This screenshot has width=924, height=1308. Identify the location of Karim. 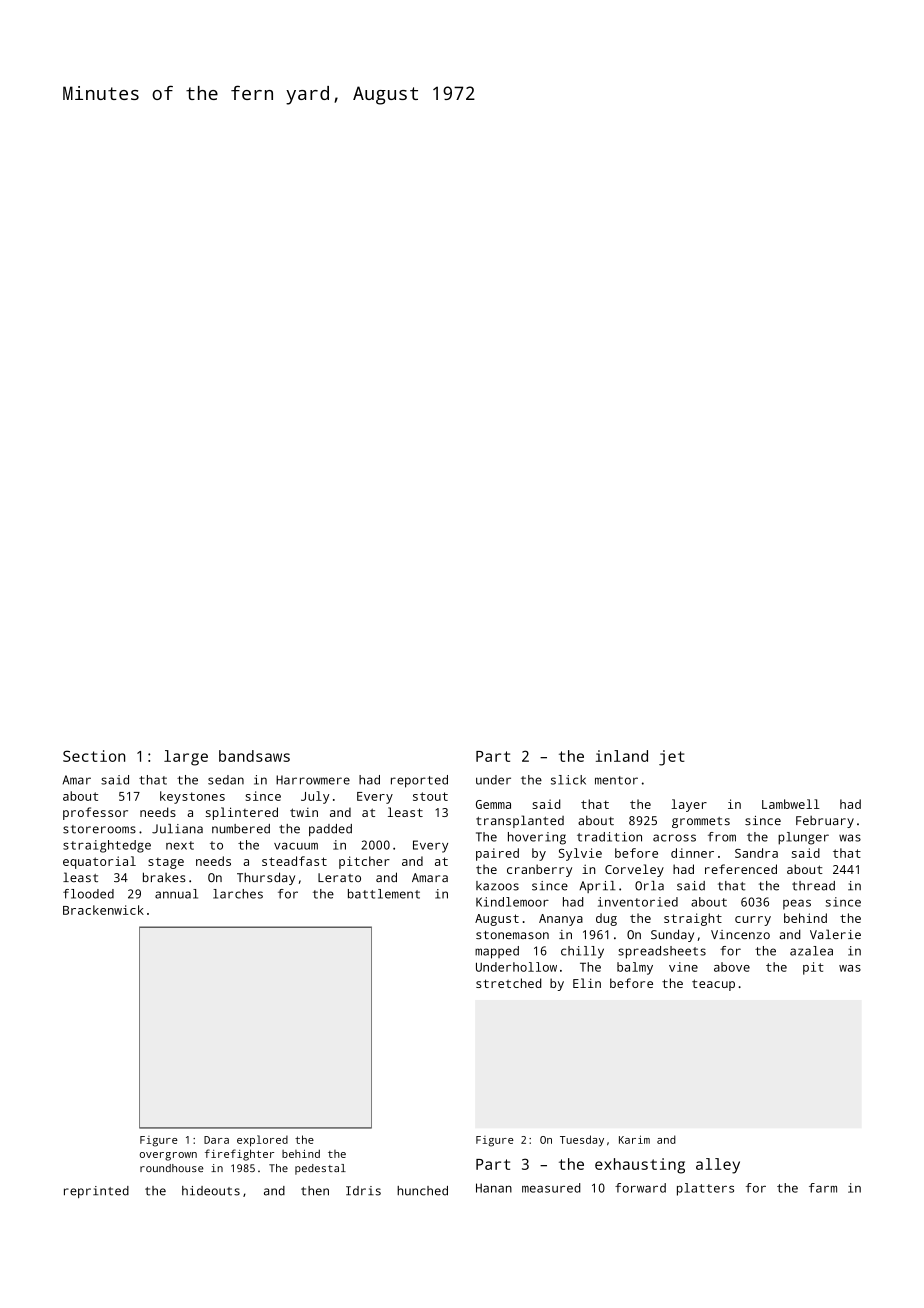
(634, 1139).
